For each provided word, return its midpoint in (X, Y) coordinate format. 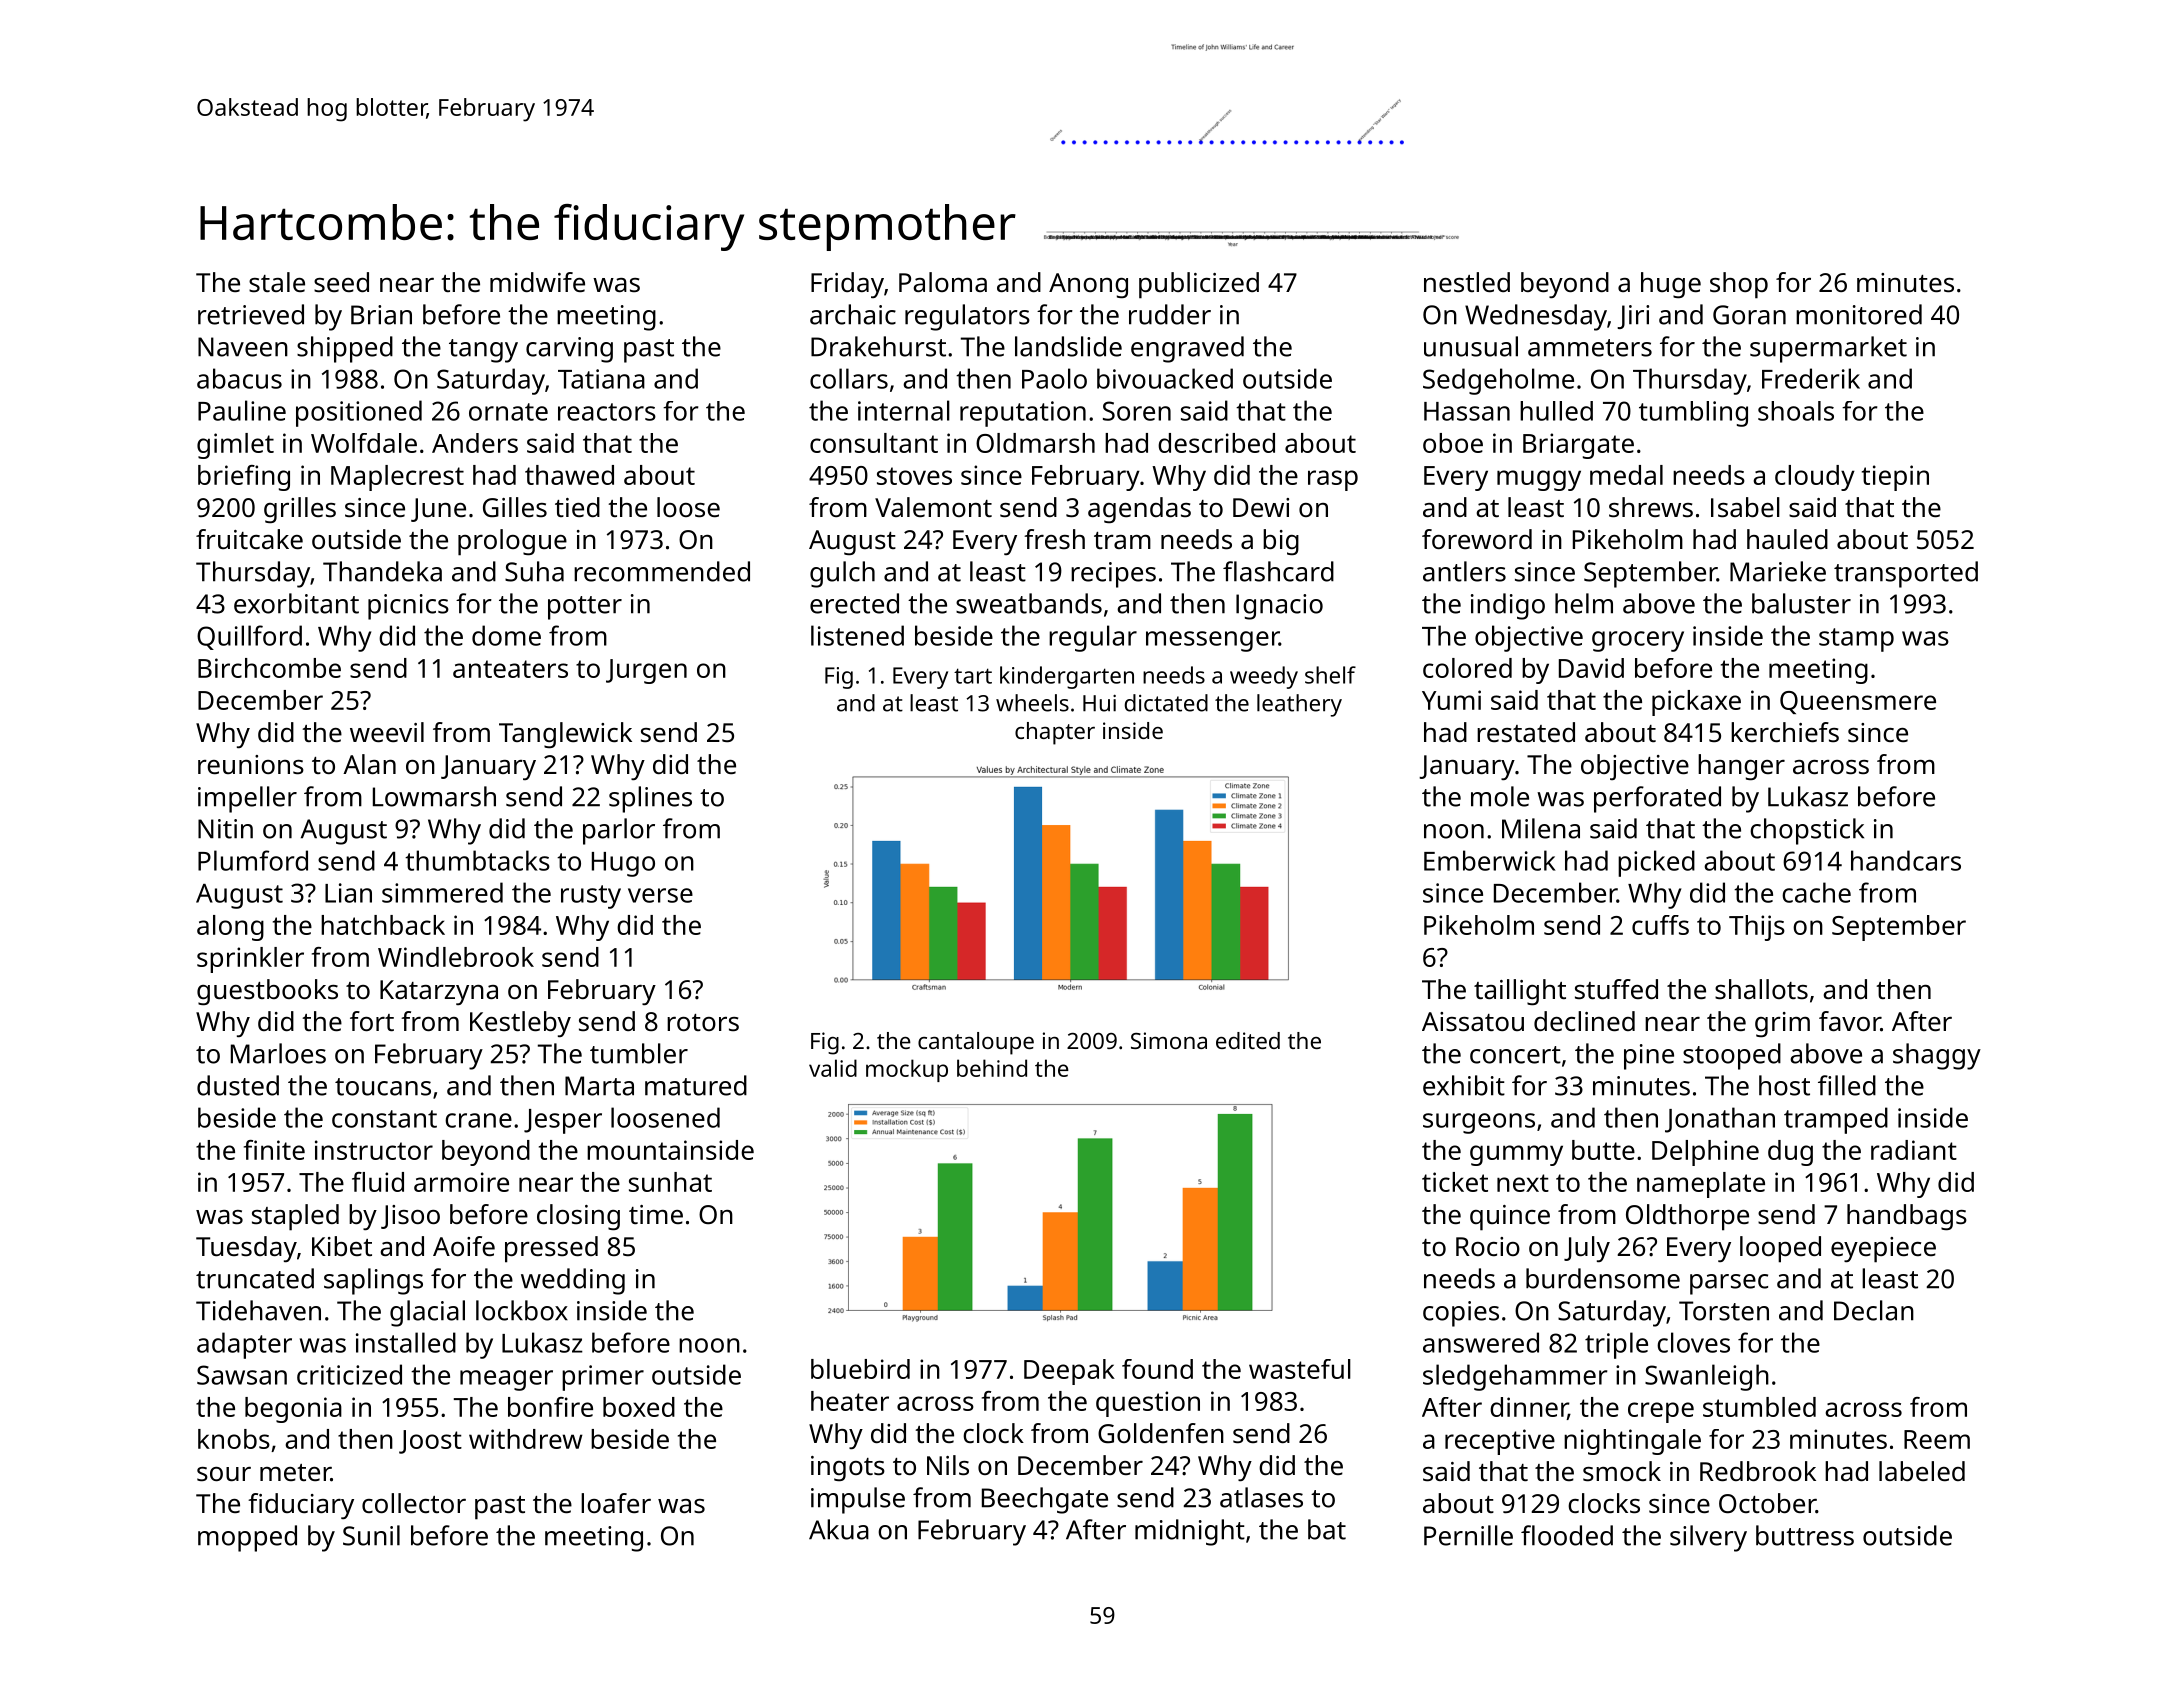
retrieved (251, 314)
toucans (383, 1087)
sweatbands (1029, 603)
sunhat (670, 1182)
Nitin (225, 829)
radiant (1914, 1150)
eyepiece (1883, 1250)
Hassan (1467, 411)
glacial (427, 1313)
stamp (1856, 640)
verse (660, 895)
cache (1816, 892)
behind (992, 1068)
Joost (430, 1442)
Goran (1749, 315)
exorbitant (296, 603)
